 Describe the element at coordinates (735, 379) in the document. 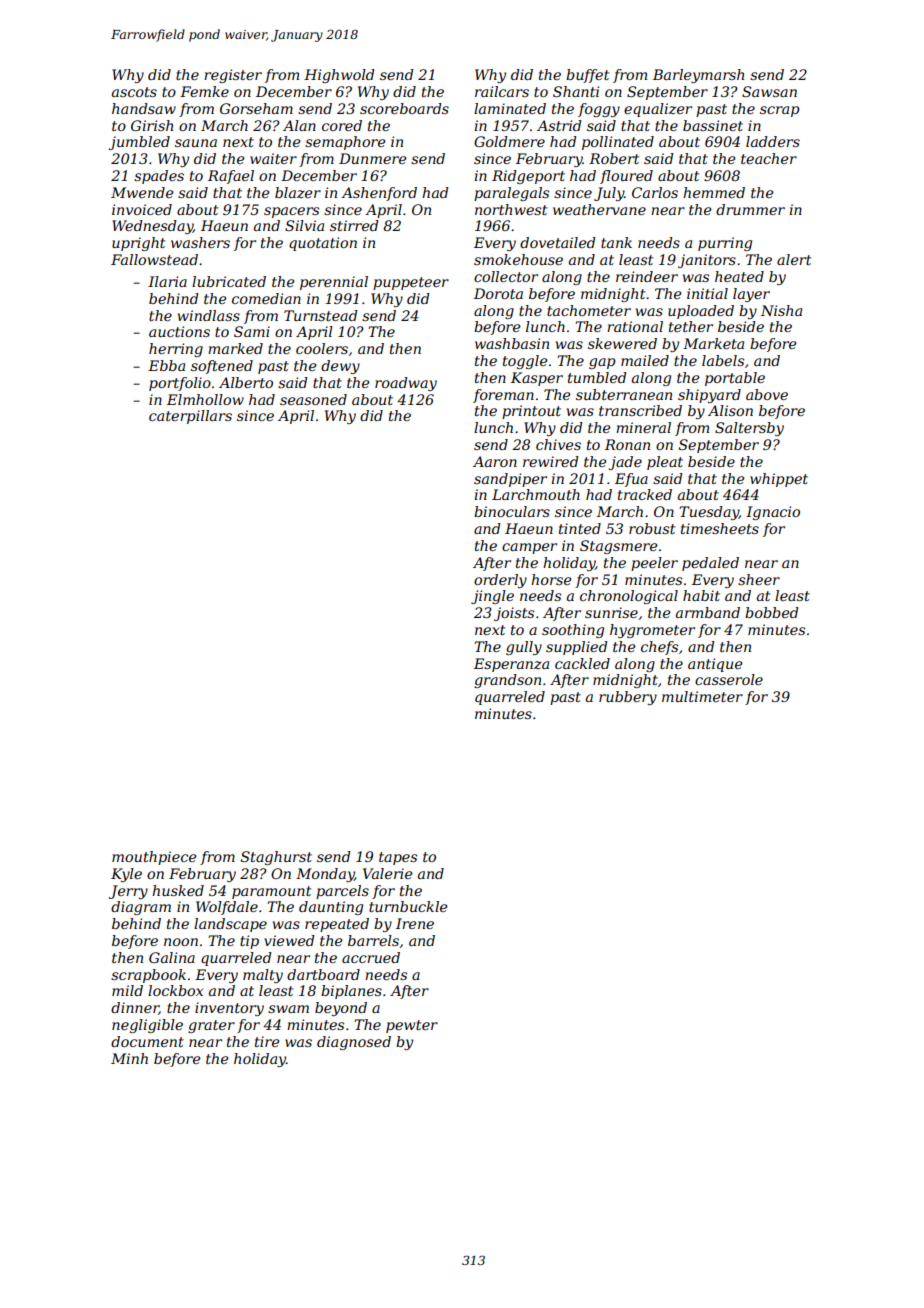

I see `portable` at that location.
